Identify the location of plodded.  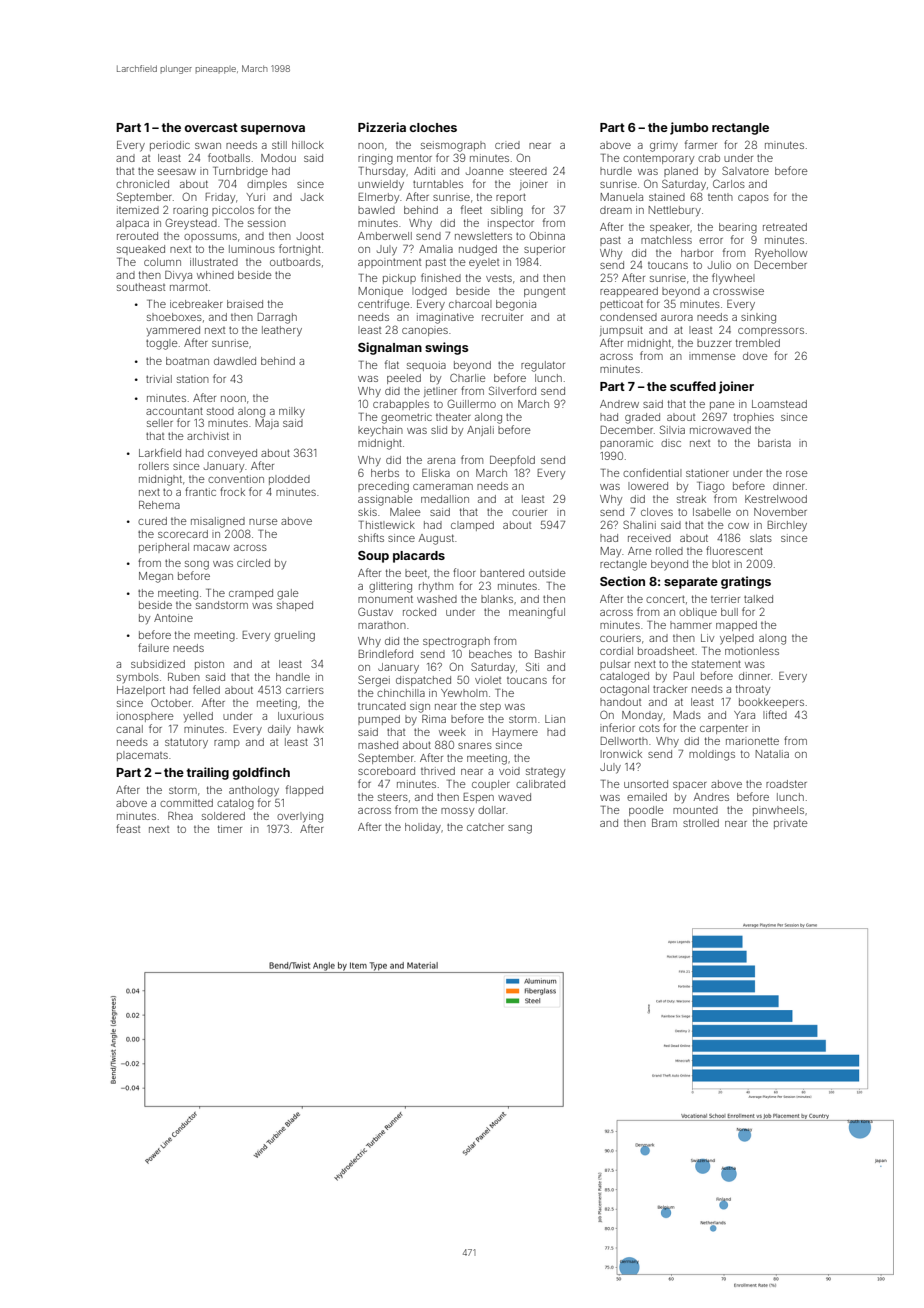
(289, 480).
